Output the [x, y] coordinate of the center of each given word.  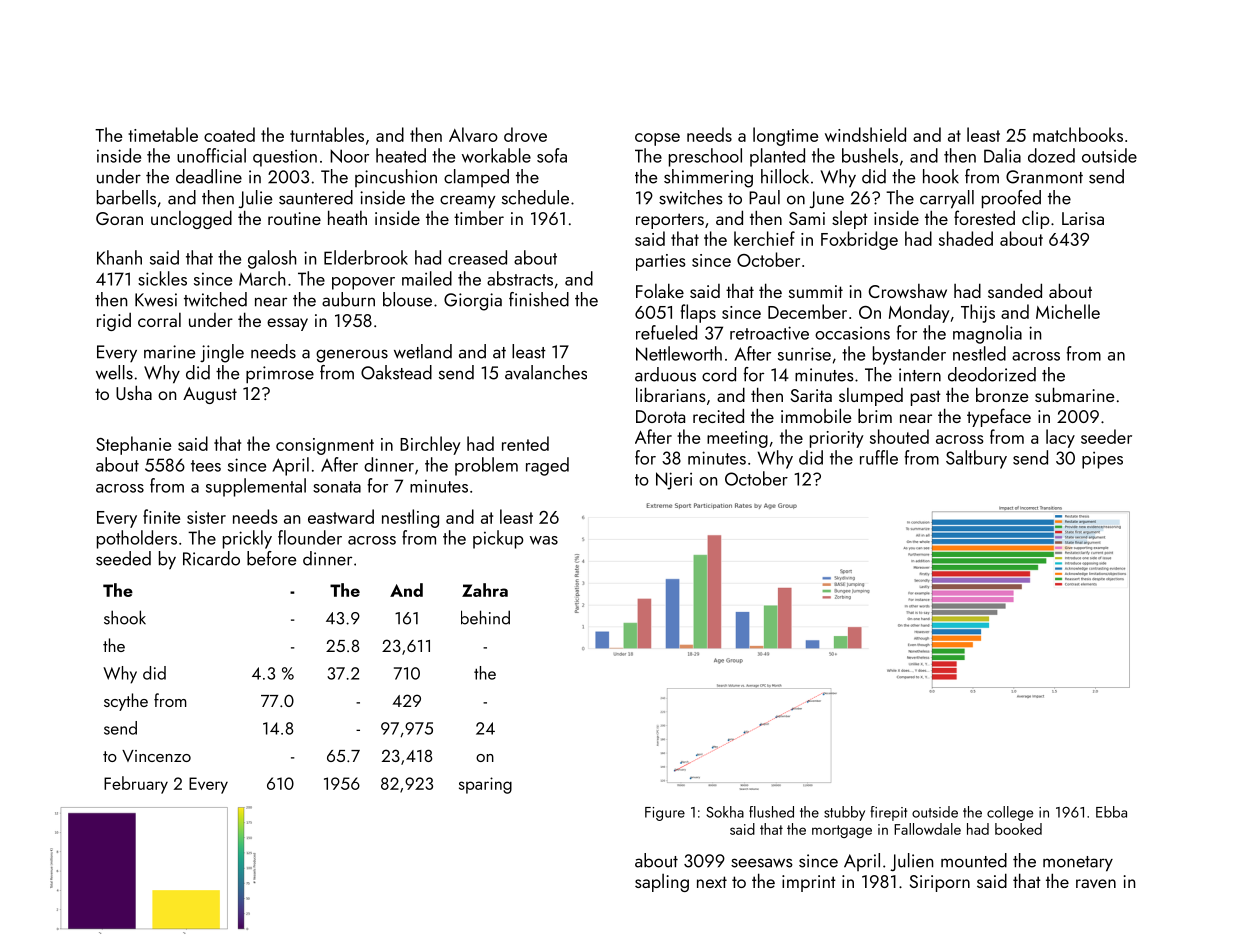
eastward [341, 516]
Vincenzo [156, 756]
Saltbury [976, 459]
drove [525, 134]
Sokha [725, 812]
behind [485, 617]
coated [229, 134]
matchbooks [1078, 134]
